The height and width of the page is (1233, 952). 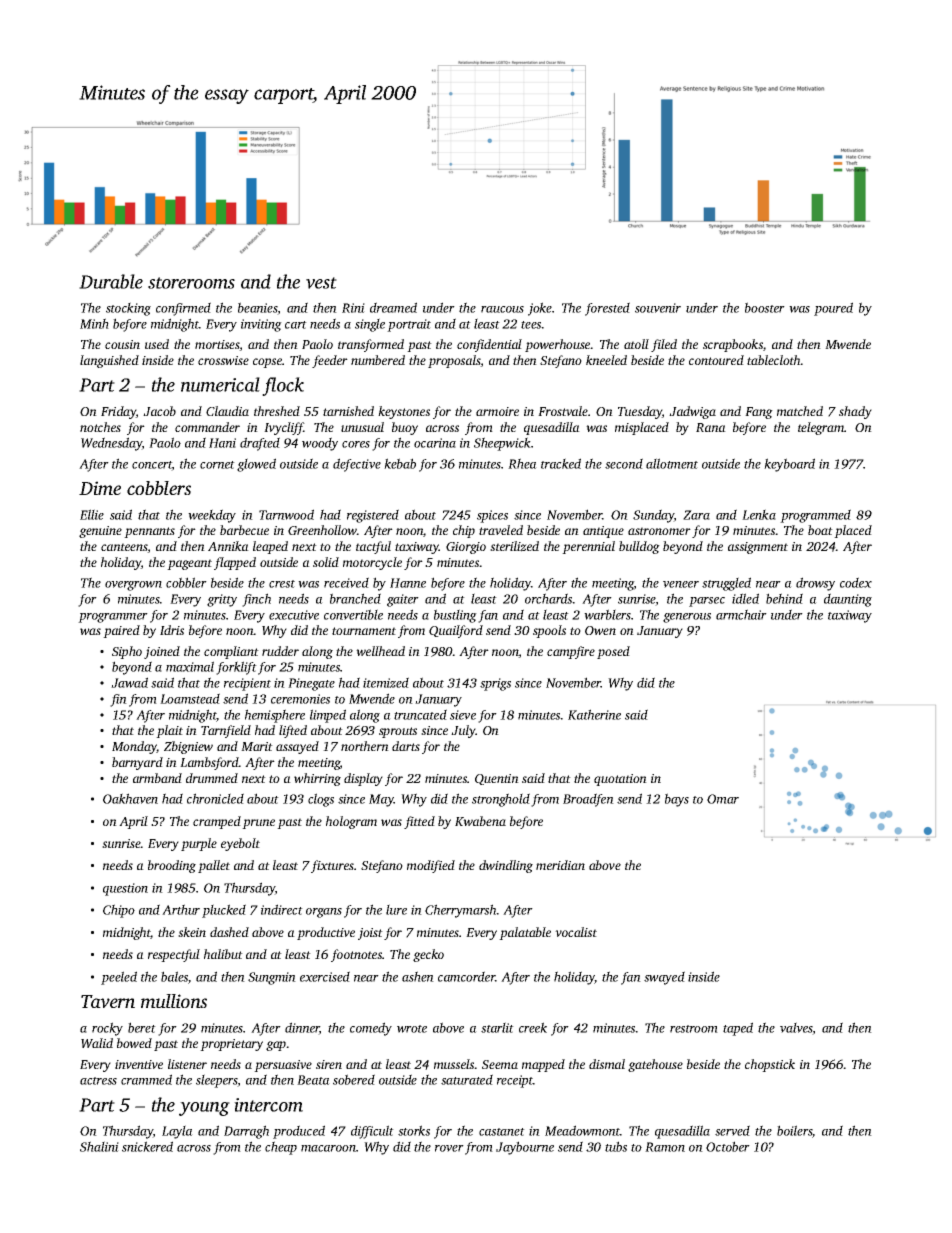 I want to click on dwindling, so click(x=506, y=866).
